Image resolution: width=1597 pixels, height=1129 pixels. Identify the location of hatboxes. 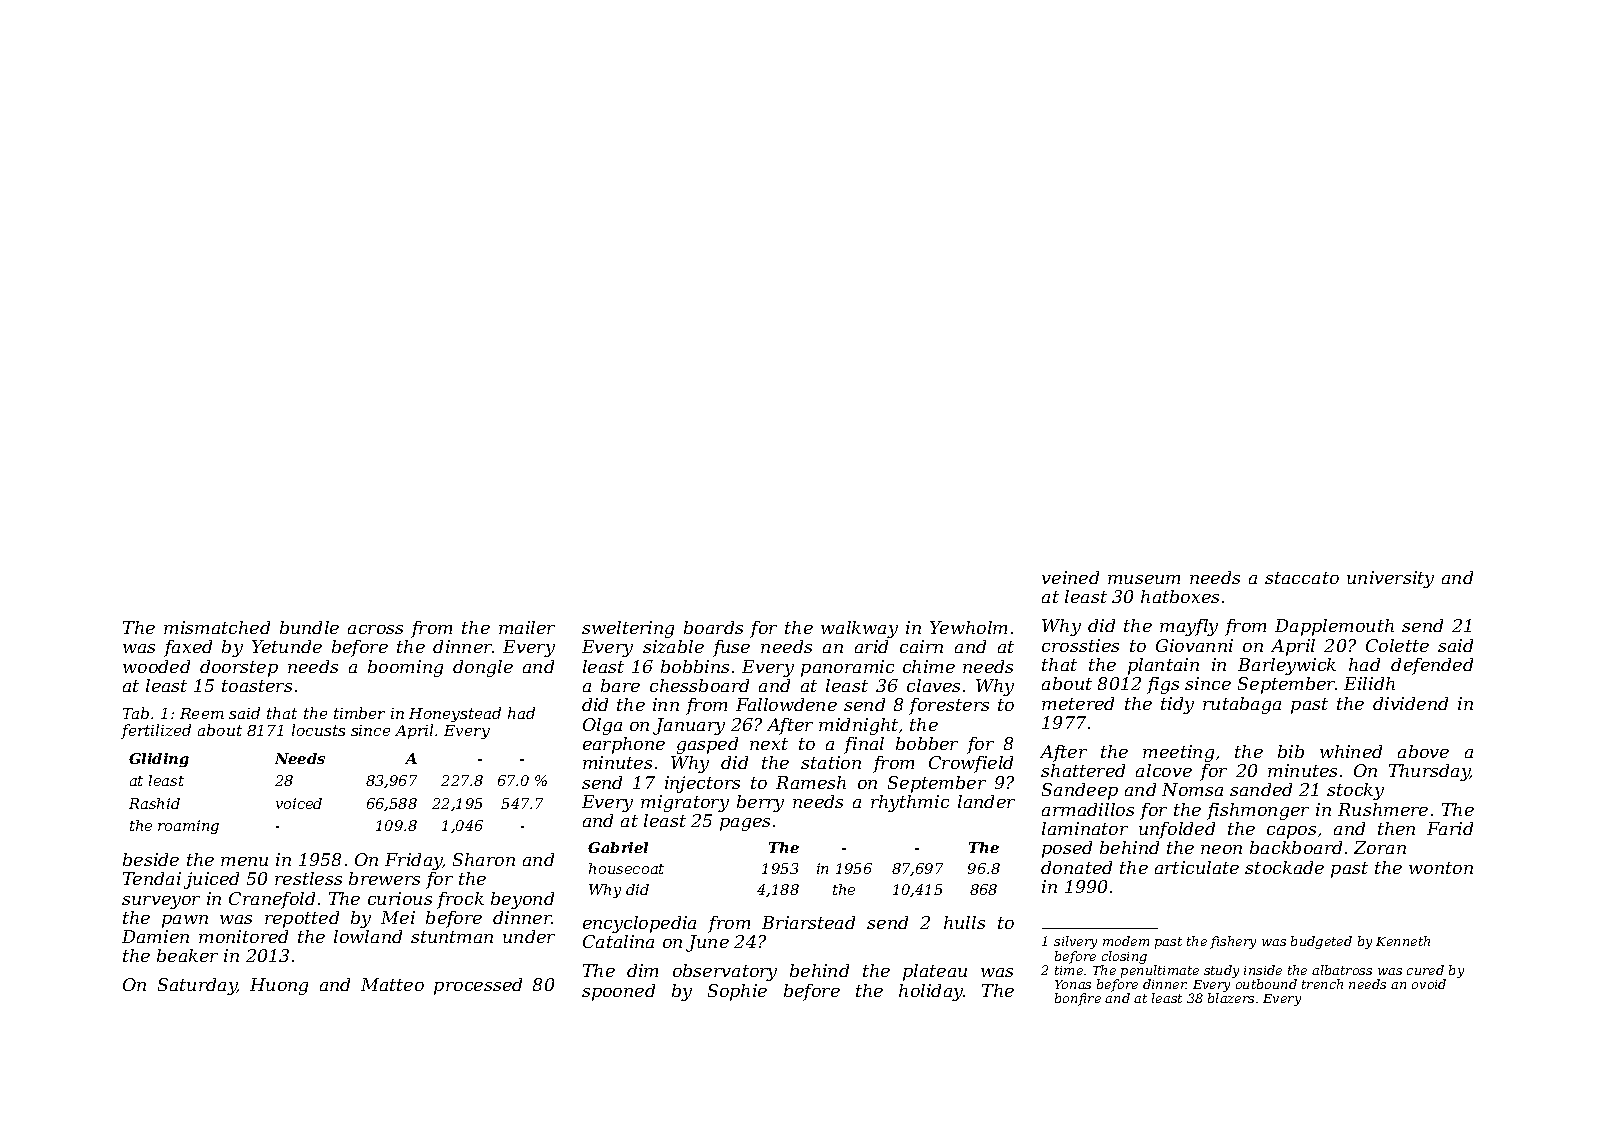
(1180, 596).
